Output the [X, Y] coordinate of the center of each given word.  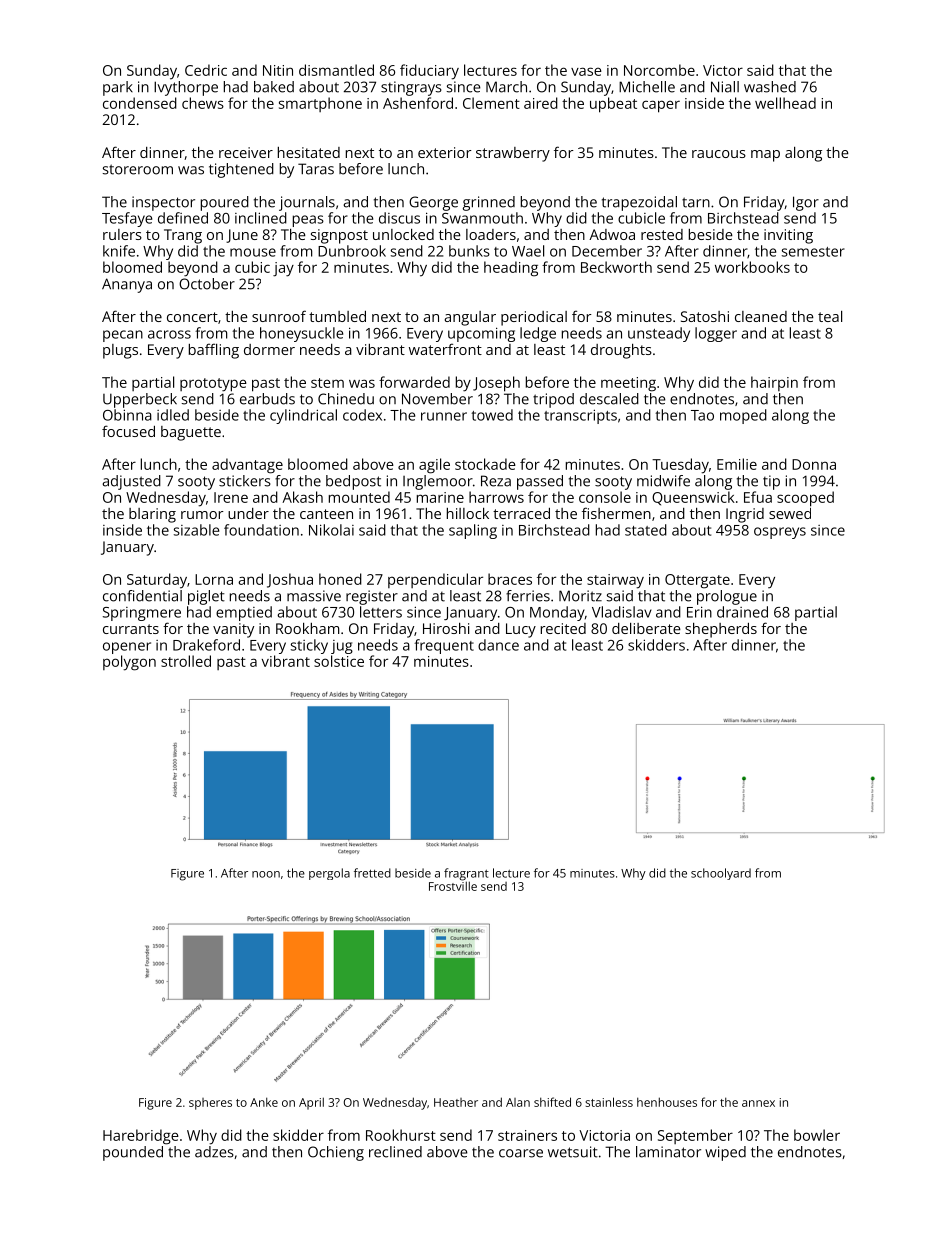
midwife [663, 481]
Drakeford [206, 645]
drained [742, 612]
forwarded [414, 382]
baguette [191, 433]
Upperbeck [140, 400]
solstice [339, 661]
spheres [210, 1104]
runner [444, 416]
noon [266, 874]
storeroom [138, 169]
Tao [702, 415]
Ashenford [418, 103]
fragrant [466, 874]
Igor [806, 203]
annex [758, 1103]
